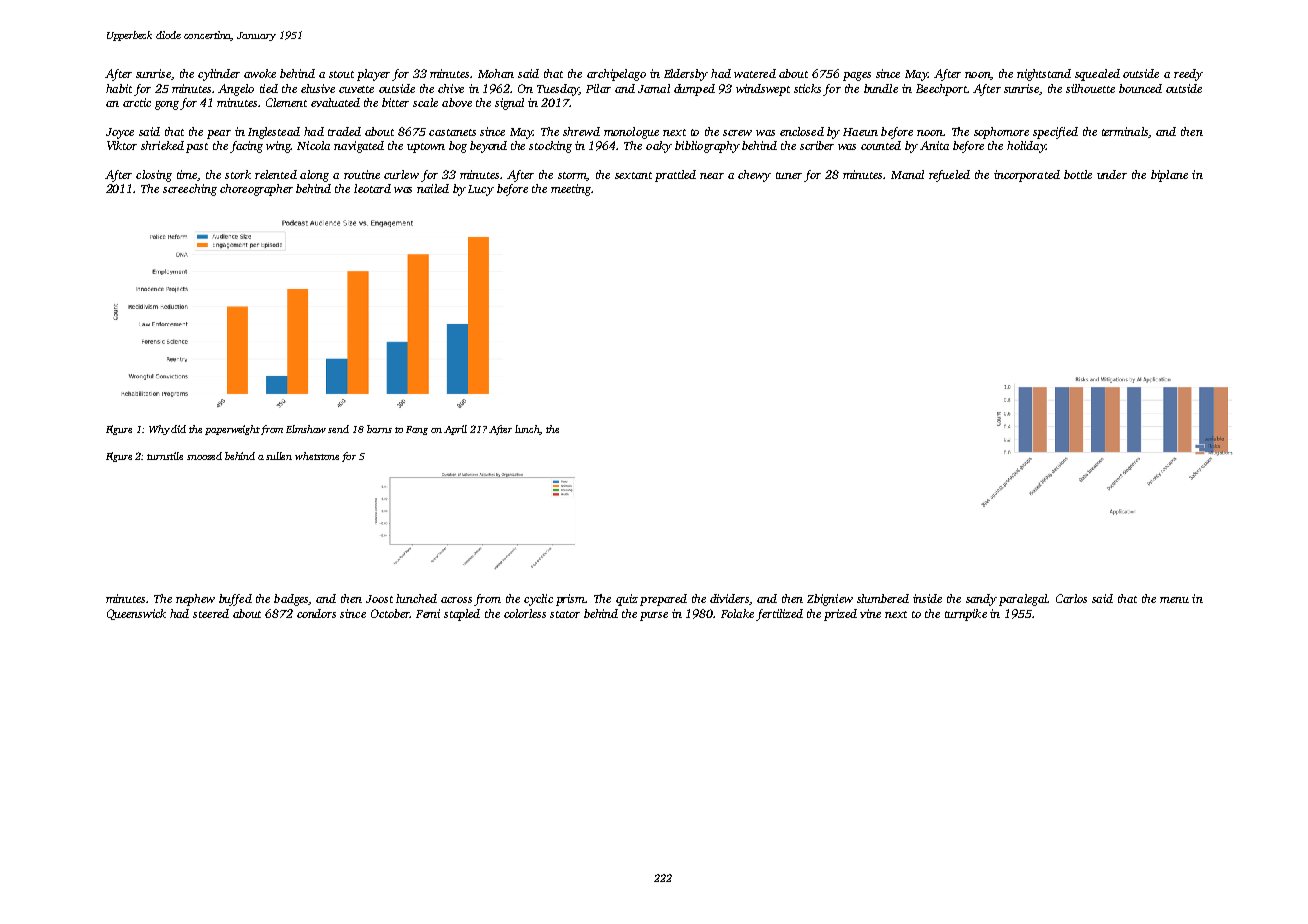  Describe the element at coordinates (136, 614) in the screenshot. I see `Queenswick` at that location.
